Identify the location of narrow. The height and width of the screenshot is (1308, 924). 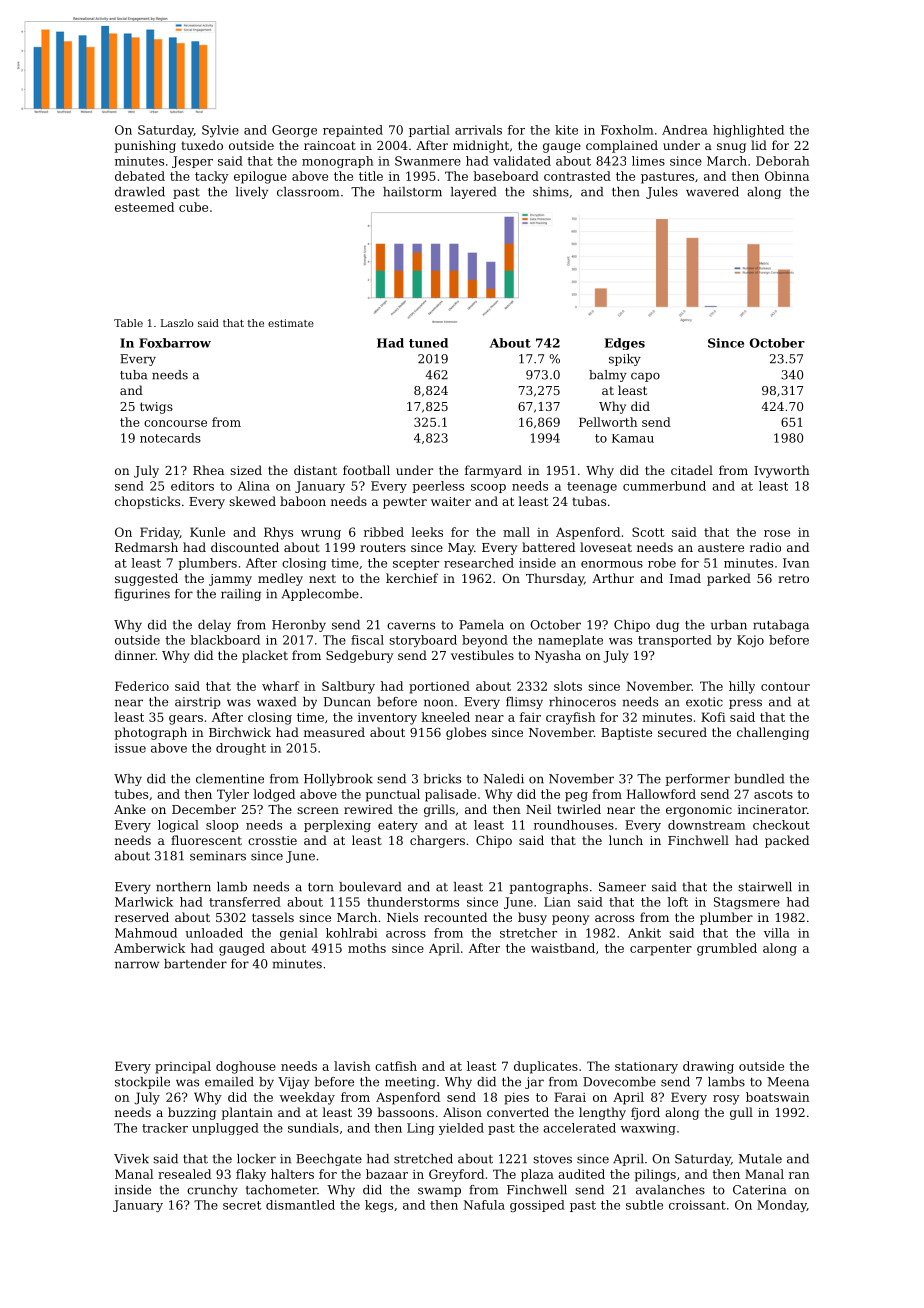
(137, 965).
